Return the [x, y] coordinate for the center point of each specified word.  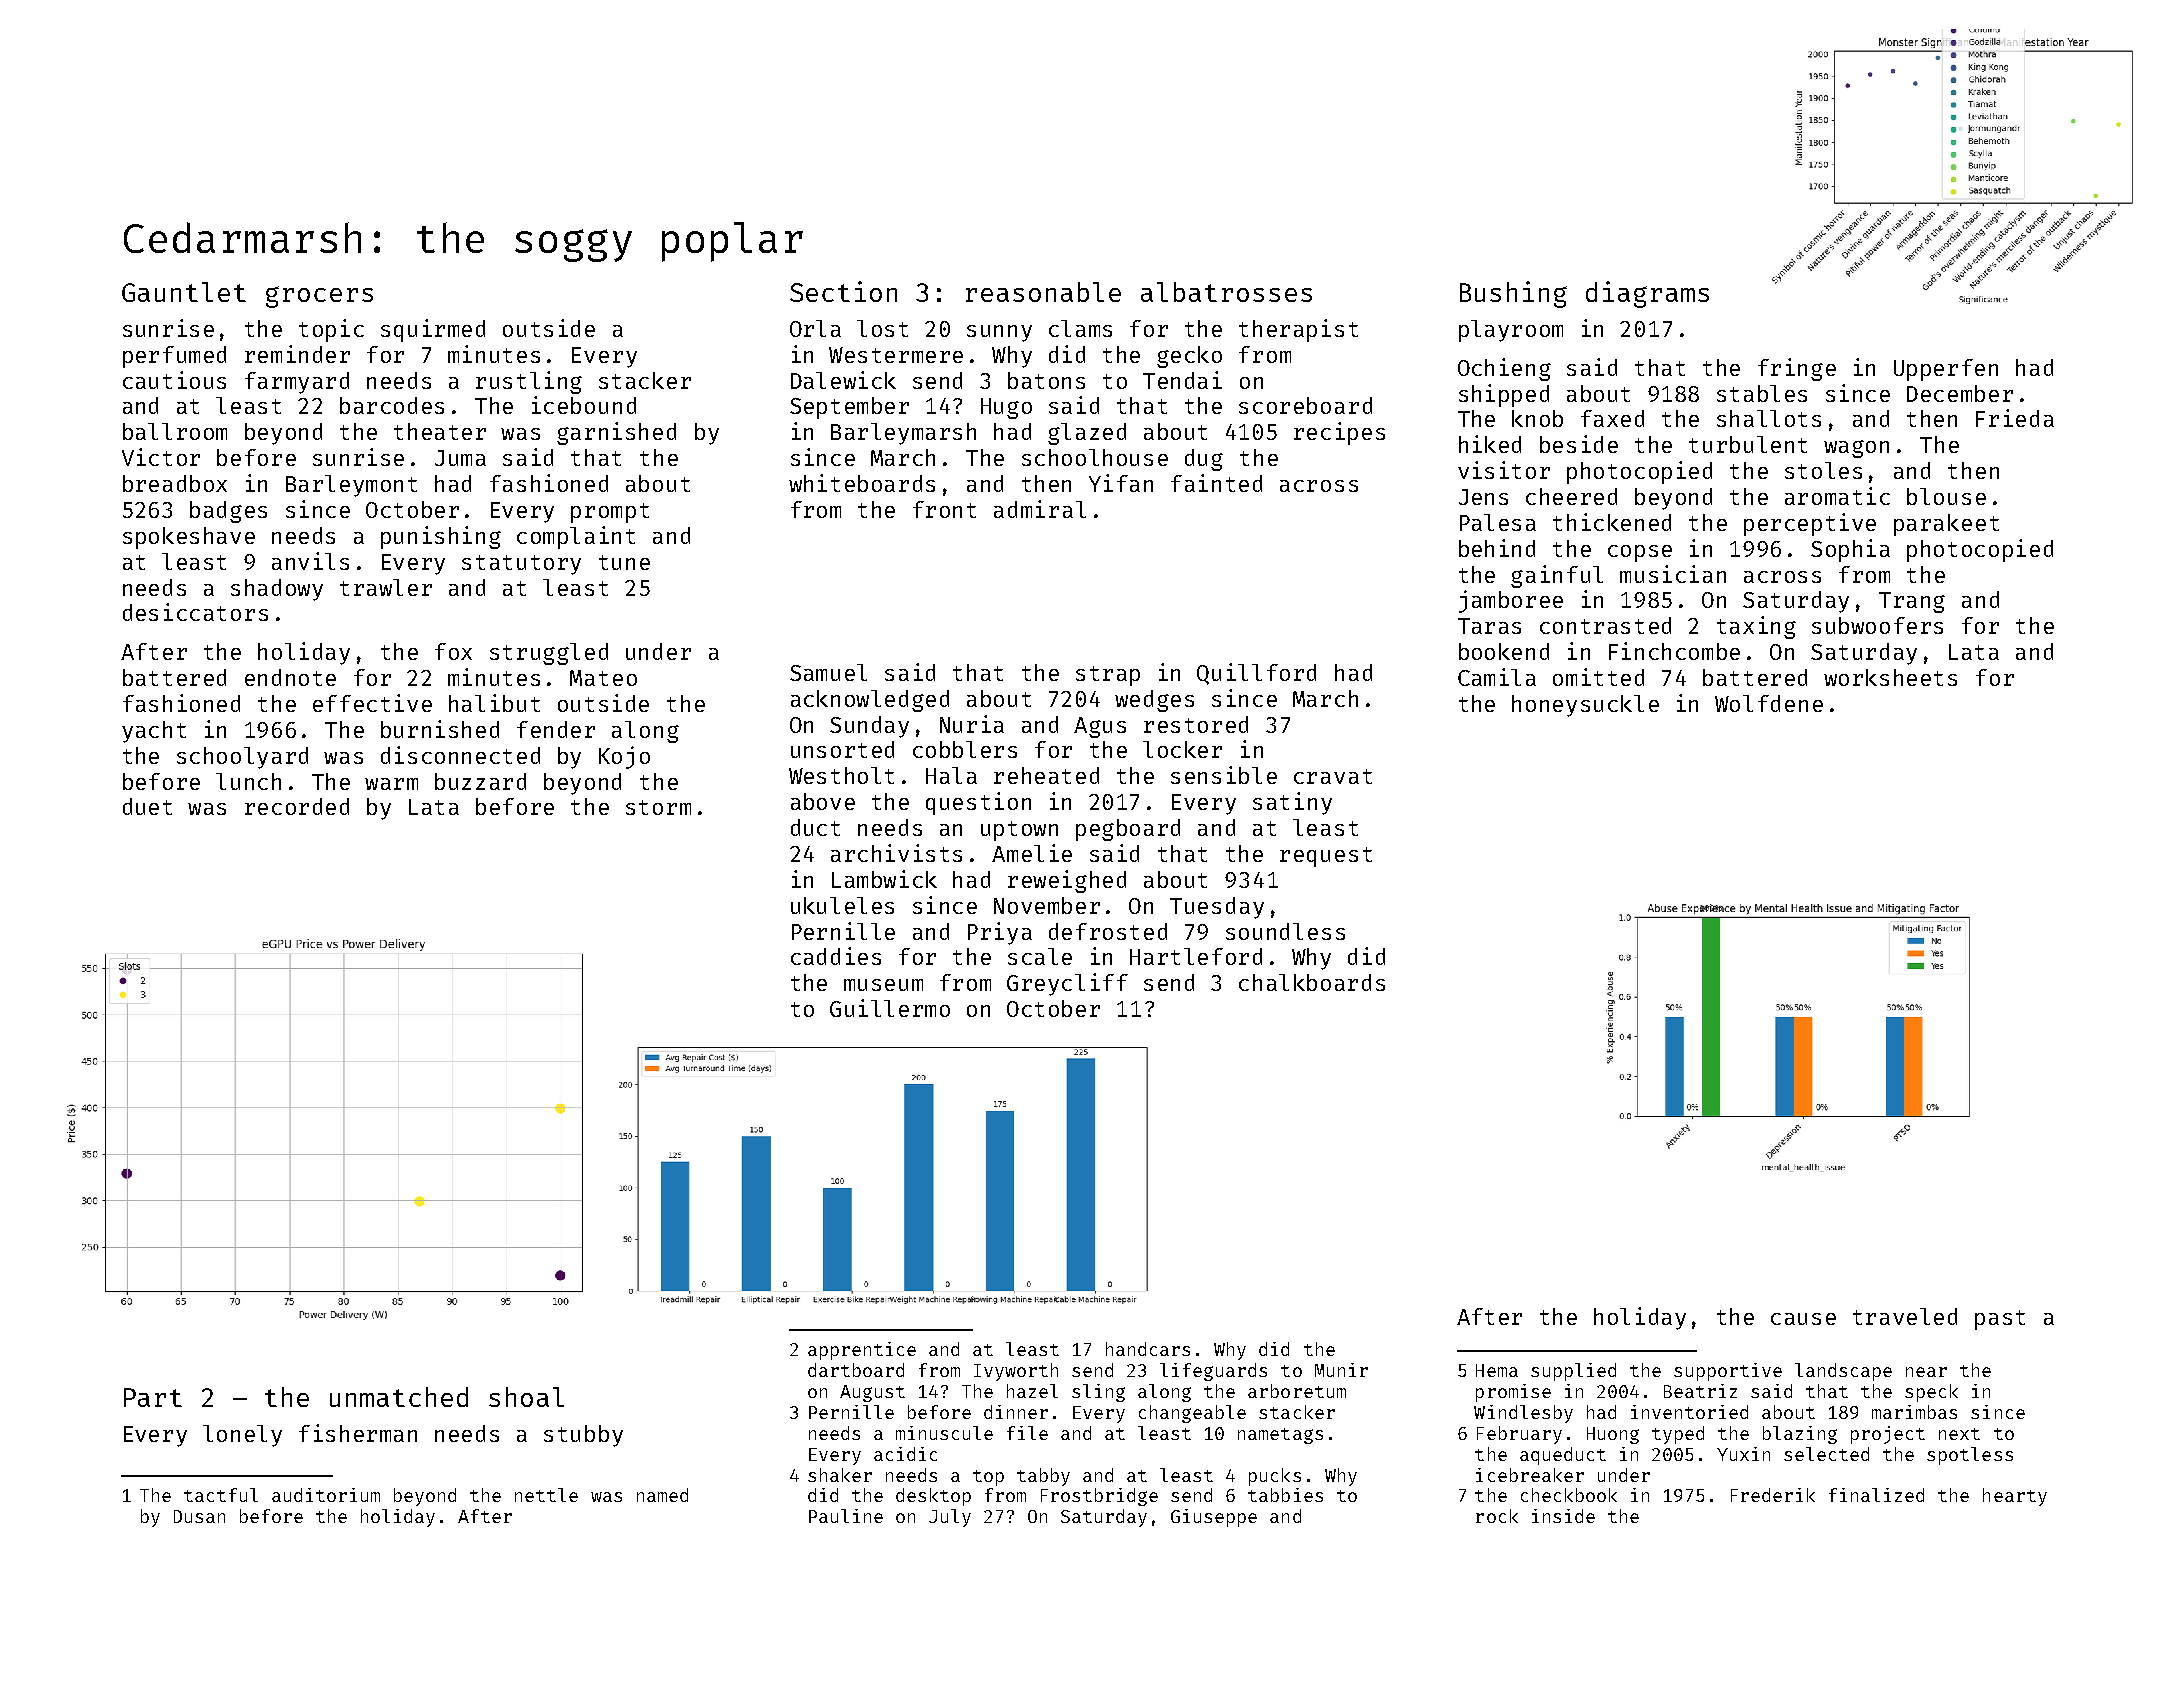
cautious [174, 380]
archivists [896, 853]
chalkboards [1312, 982]
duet [147, 806]
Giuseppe [1214, 1518]
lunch [248, 781]
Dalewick [843, 380]
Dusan [199, 1516]
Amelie [1032, 853]
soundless [1285, 931]
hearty [2015, 1497]
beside [1579, 444]
